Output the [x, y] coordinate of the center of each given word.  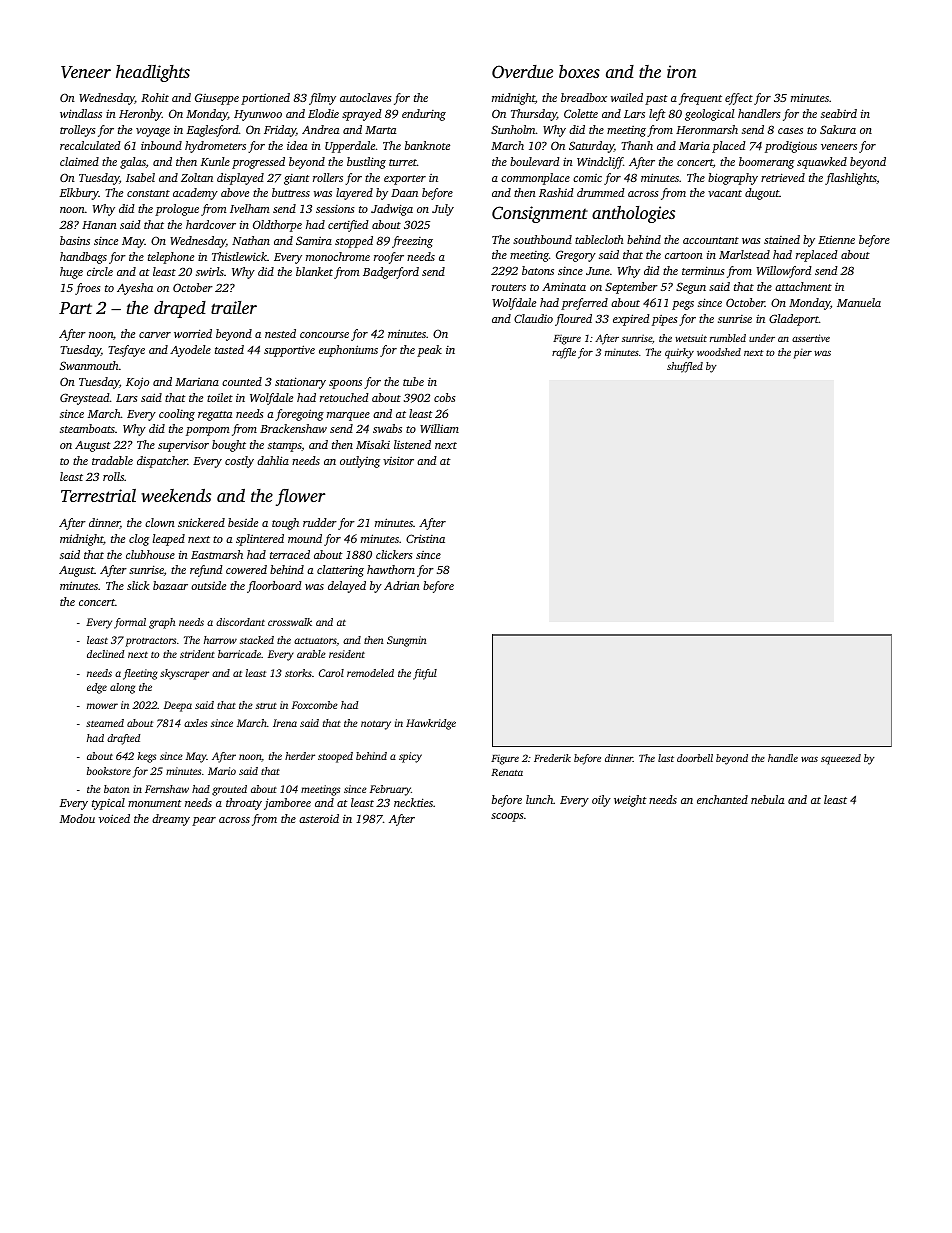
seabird [839, 113]
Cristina [425, 538]
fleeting [140, 674]
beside [243, 522]
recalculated [90, 145]
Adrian [402, 585]
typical [108, 804]
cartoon [684, 255]
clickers [394, 554]
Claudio [533, 318]
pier [802, 353]
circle [100, 271]
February [390, 790]
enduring [424, 115]
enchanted [722, 799]
